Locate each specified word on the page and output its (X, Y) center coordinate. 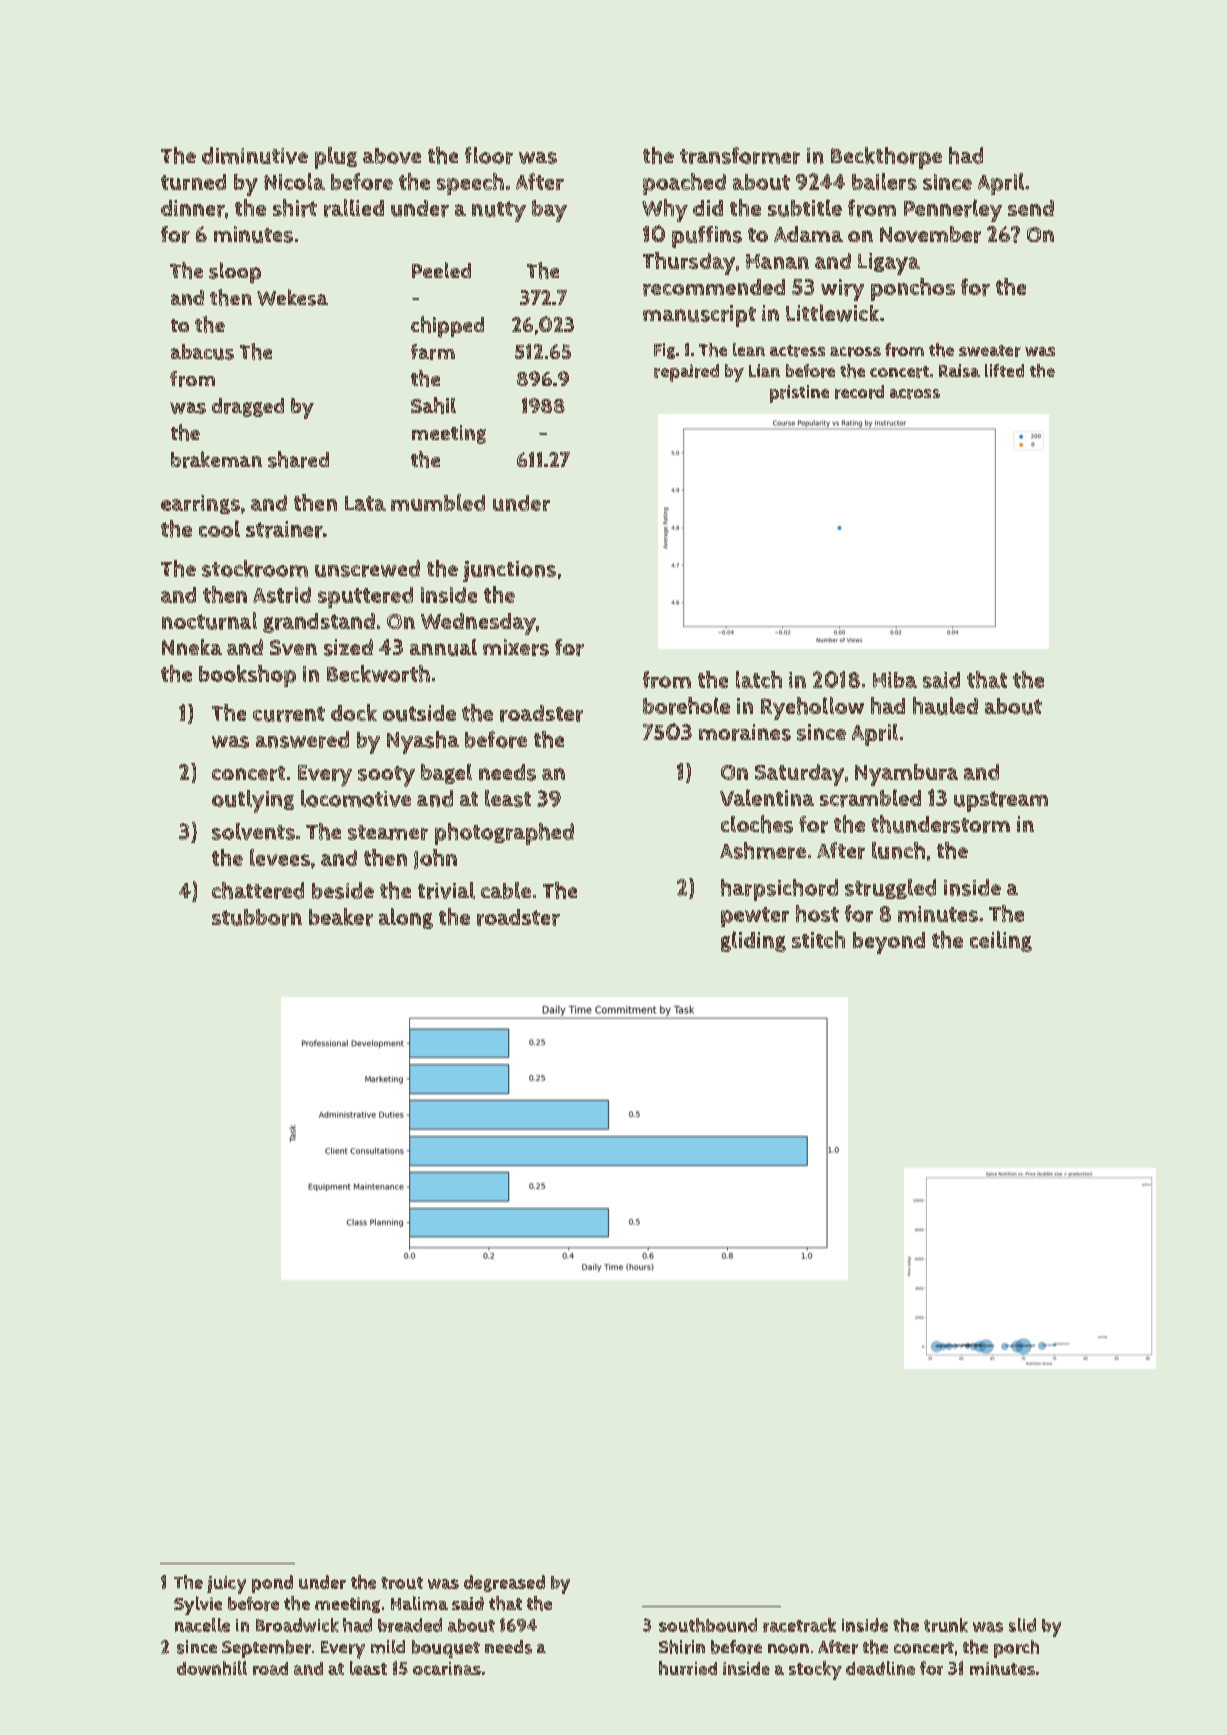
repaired (686, 373)
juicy (226, 1585)
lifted (1004, 370)
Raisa (959, 370)
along (406, 918)
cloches (757, 824)
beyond (889, 943)
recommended (714, 287)
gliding (753, 941)
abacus (202, 352)
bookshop (247, 676)
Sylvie (198, 1605)
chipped (447, 327)
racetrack (799, 1625)
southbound (708, 1625)
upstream (1001, 801)
